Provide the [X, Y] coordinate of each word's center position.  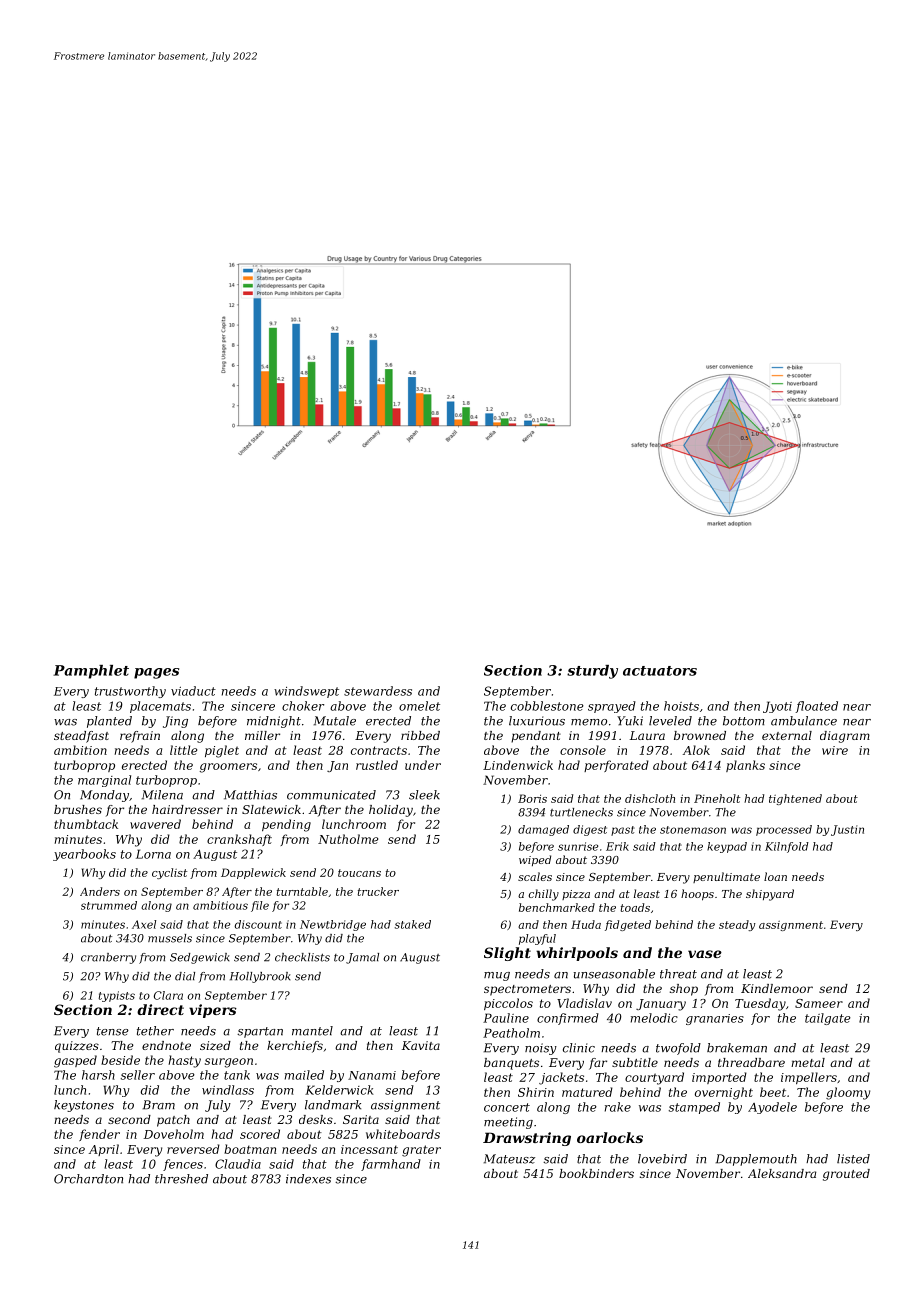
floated [816, 707]
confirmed [568, 1019]
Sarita [361, 1119]
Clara [168, 995]
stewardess [378, 691]
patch [173, 1121]
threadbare [751, 1062]
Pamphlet [91, 672]
